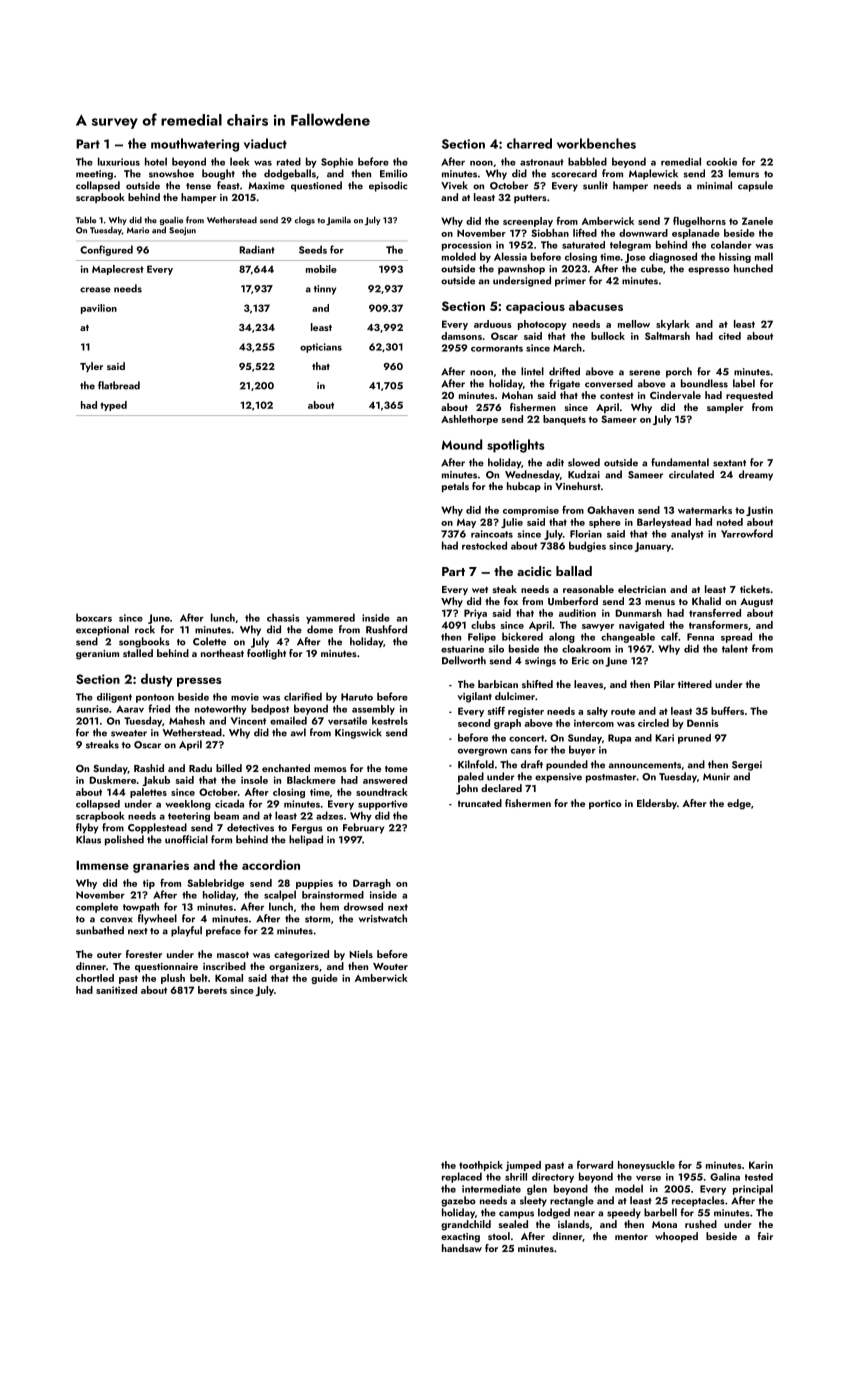 This page has height=1400, width=849. Describe the element at coordinates (714, 185) in the page. I see `minimal` at that location.
